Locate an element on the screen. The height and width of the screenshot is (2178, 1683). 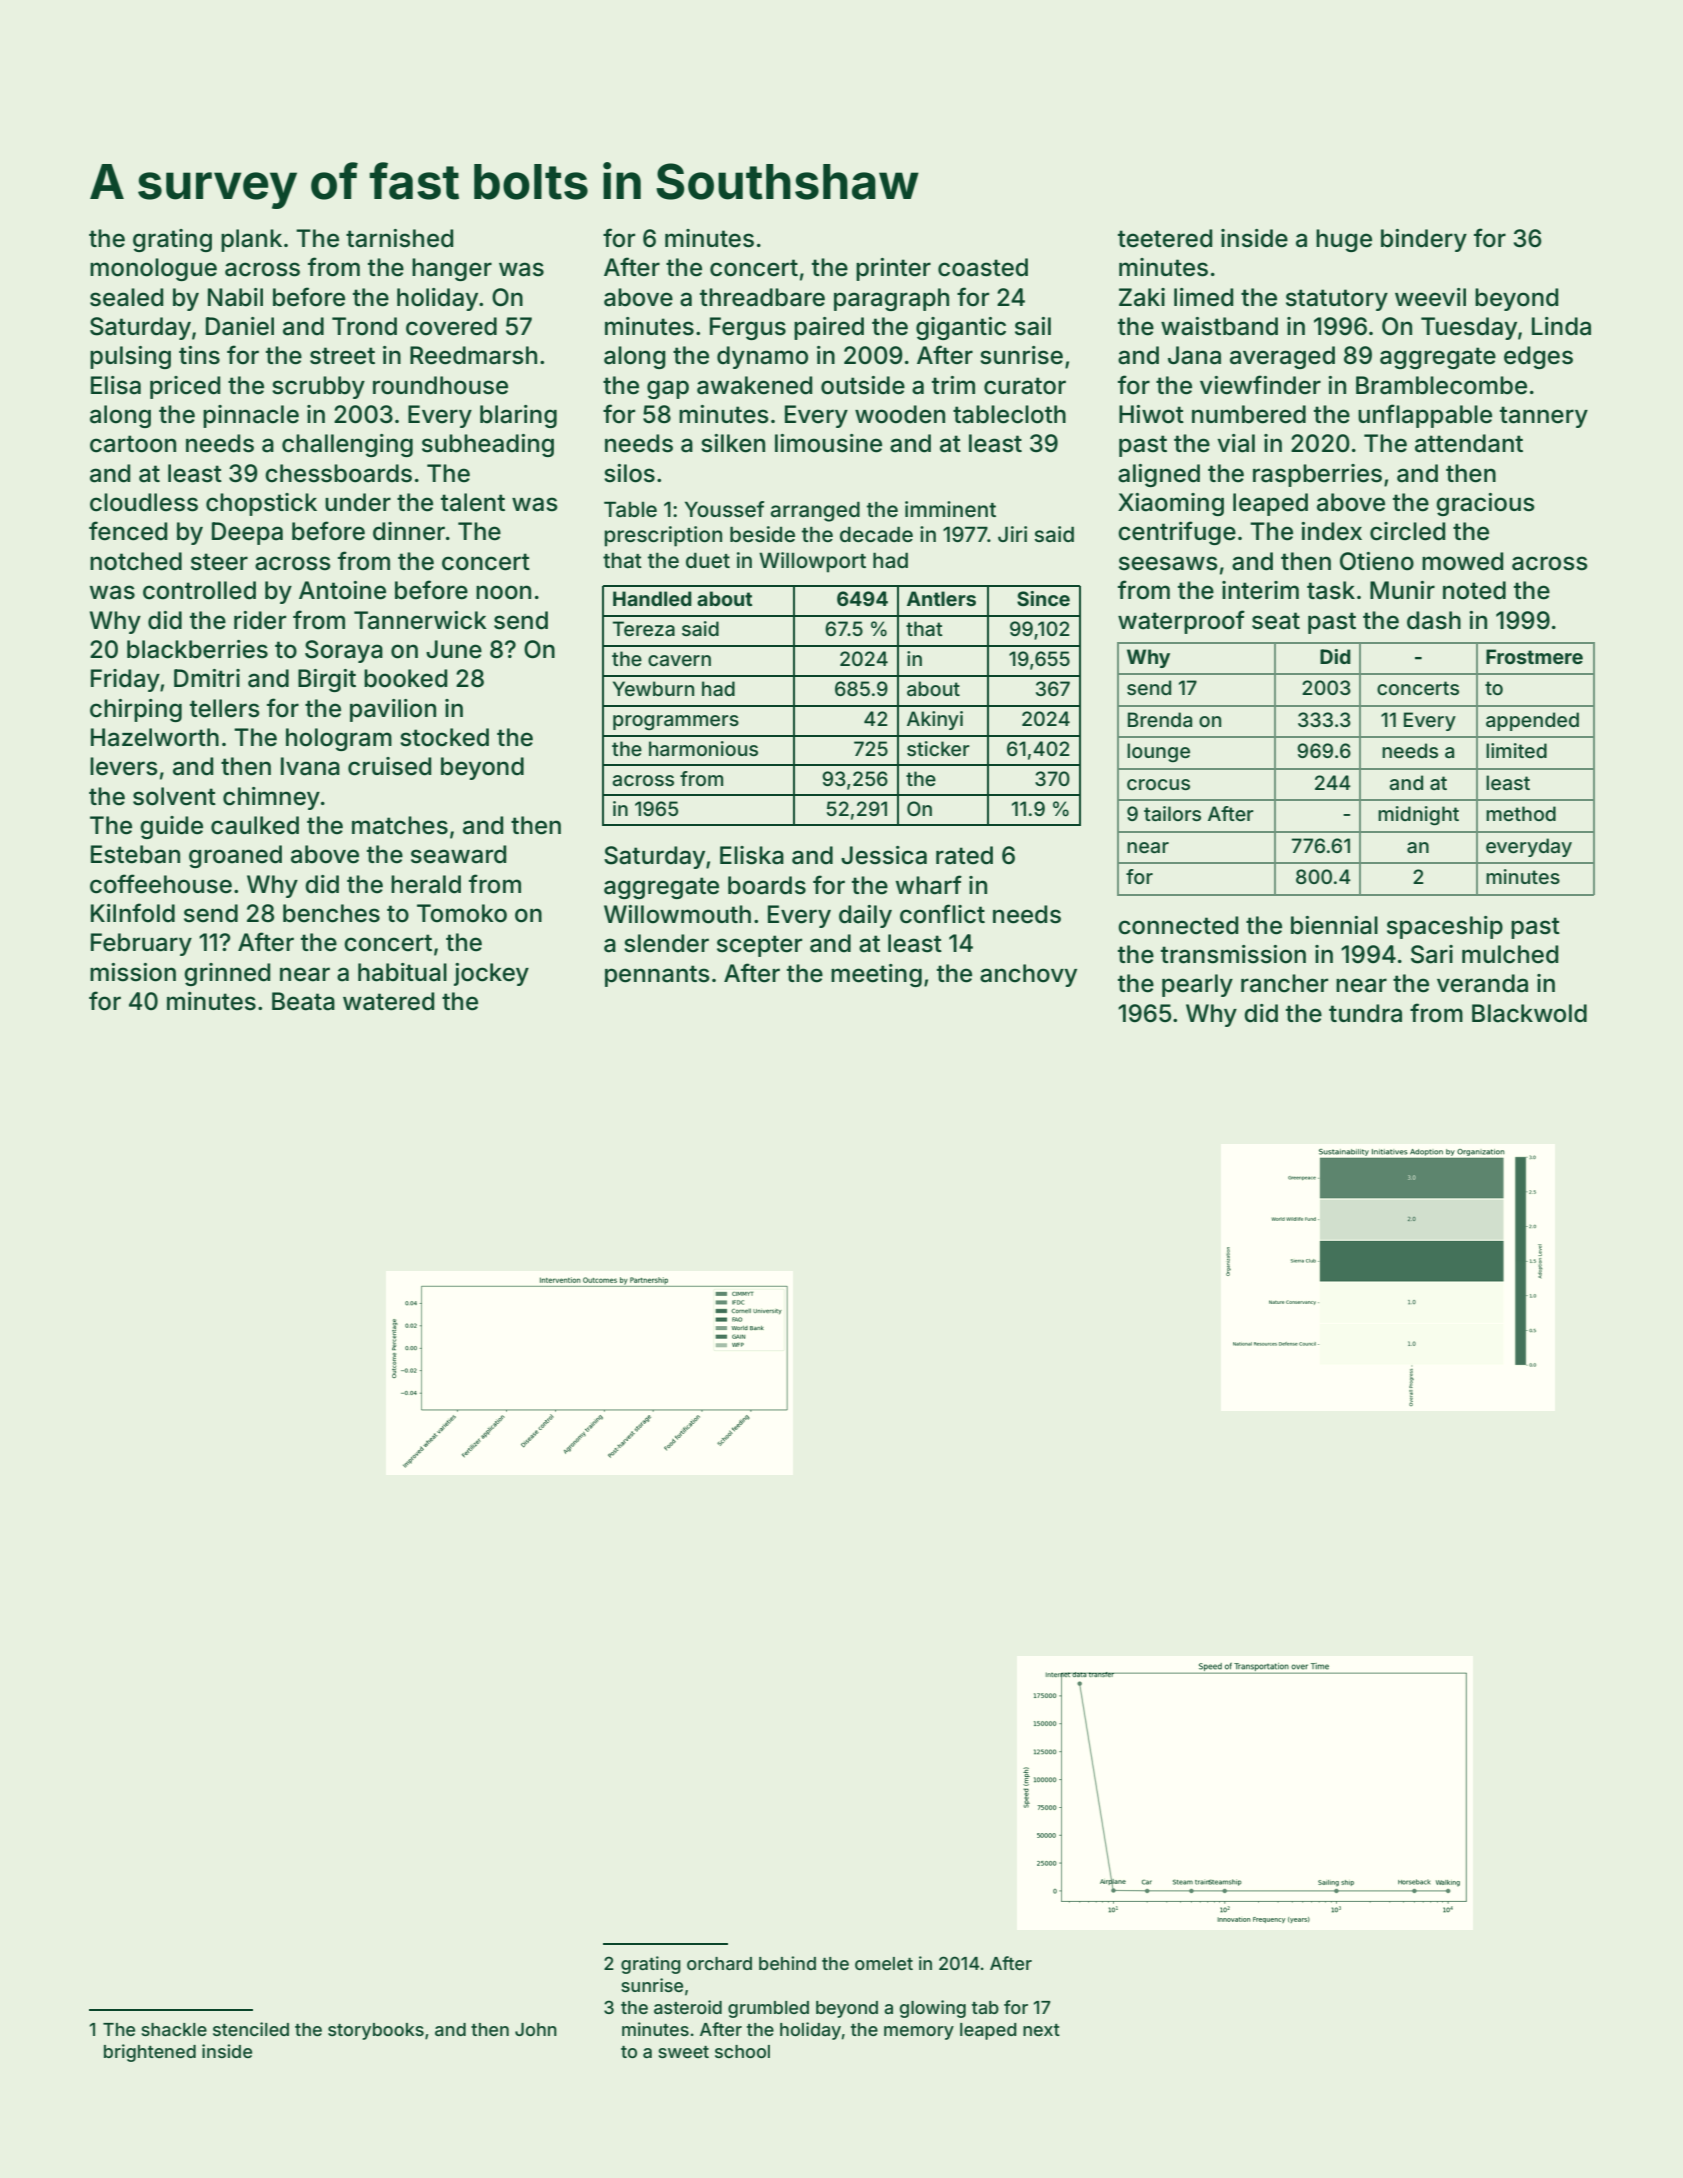
chirping is located at coordinates (136, 710).
